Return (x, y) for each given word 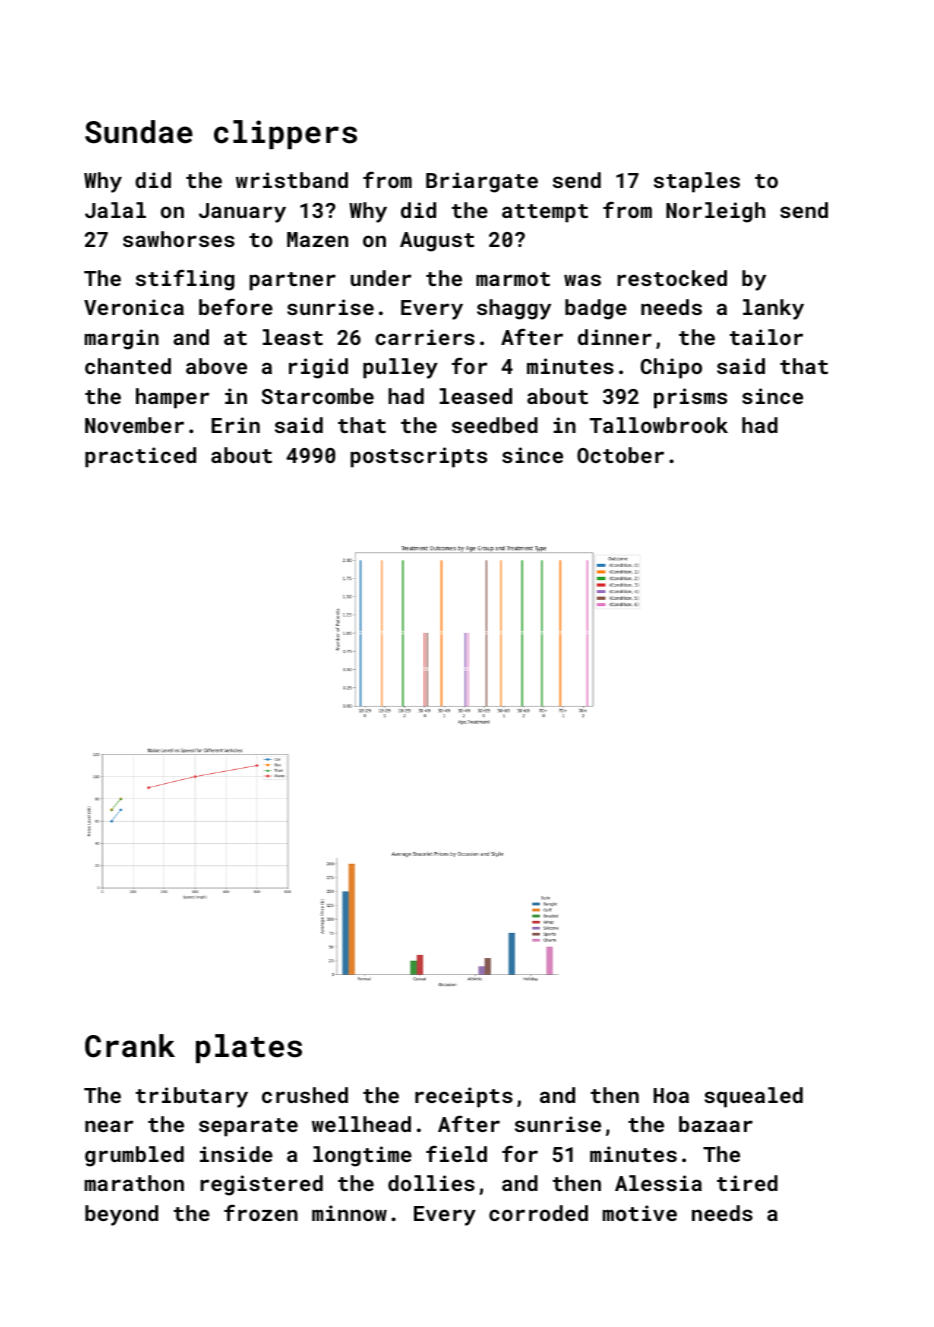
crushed (305, 1095)
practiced (140, 457)
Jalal (115, 210)
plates (249, 1048)
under (381, 278)
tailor (766, 337)
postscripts (418, 457)
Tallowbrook (659, 425)
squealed (753, 1097)
